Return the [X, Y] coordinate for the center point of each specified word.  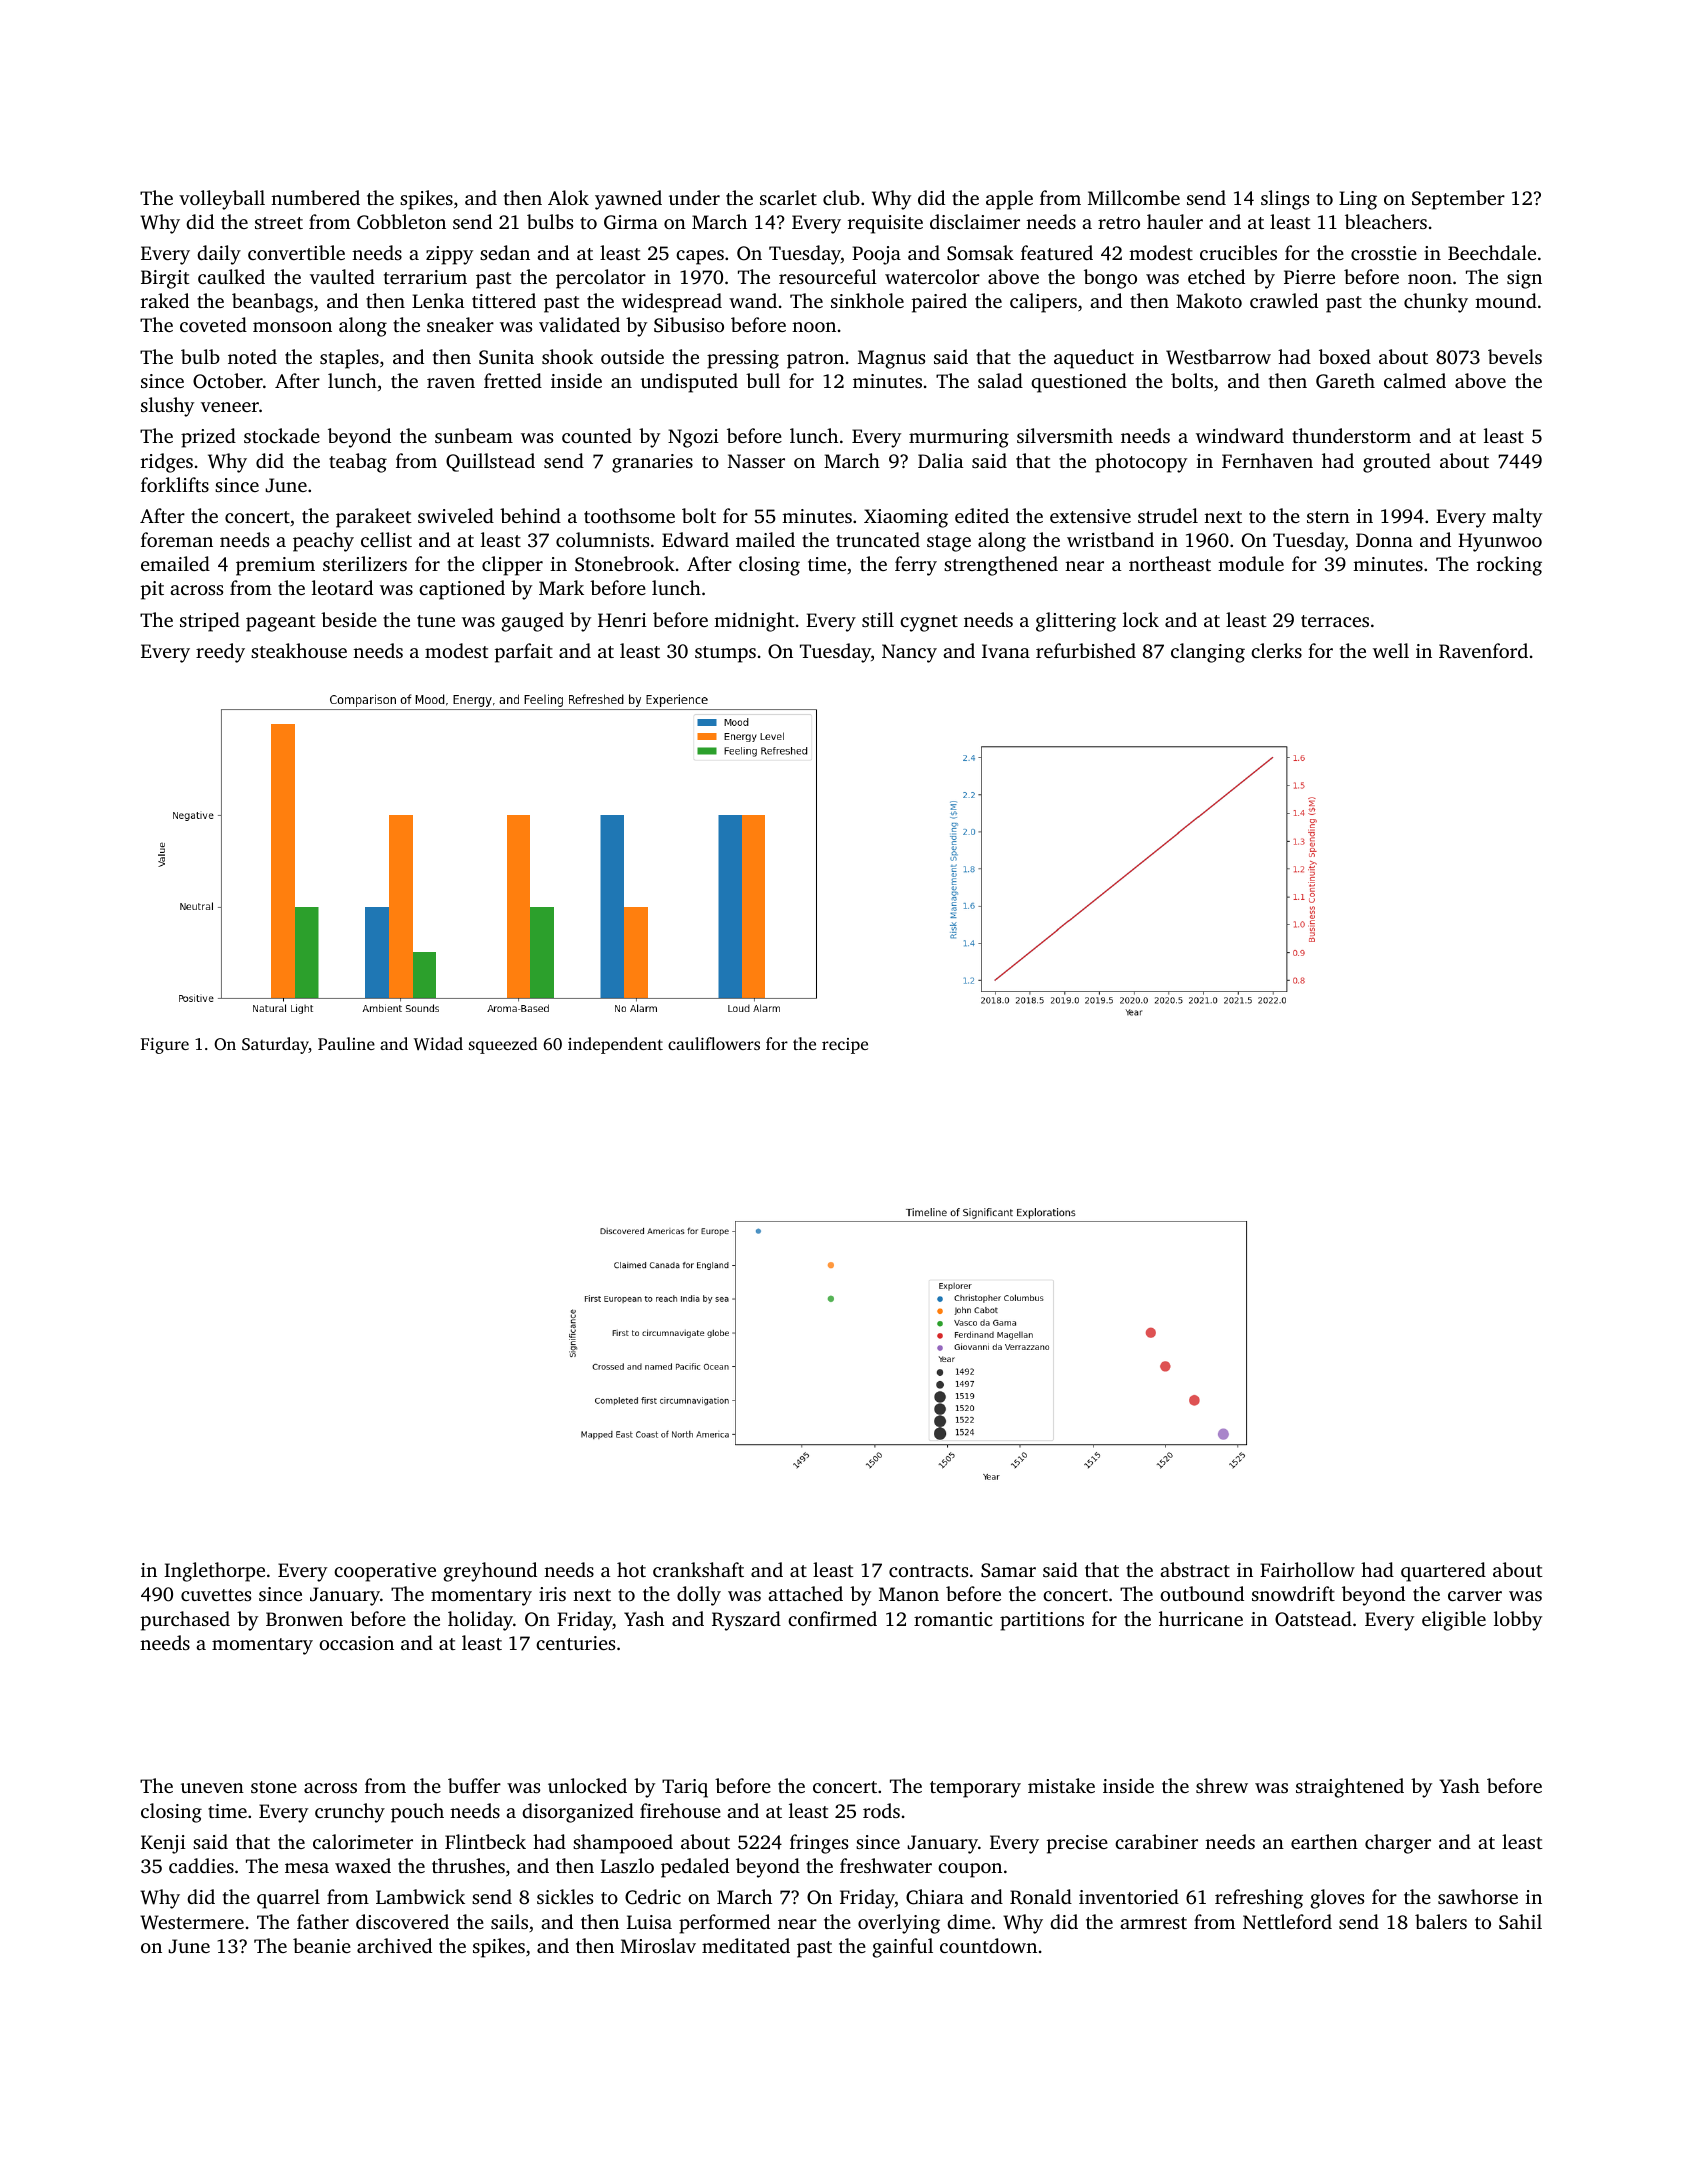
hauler [1175, 221]
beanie [322, 1945]
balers [1441, 1921]
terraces [1335, 621]
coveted [213, 324]
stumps [725, 654]
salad [1000, 380]
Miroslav [658, 1945]
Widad [438, 1043]
